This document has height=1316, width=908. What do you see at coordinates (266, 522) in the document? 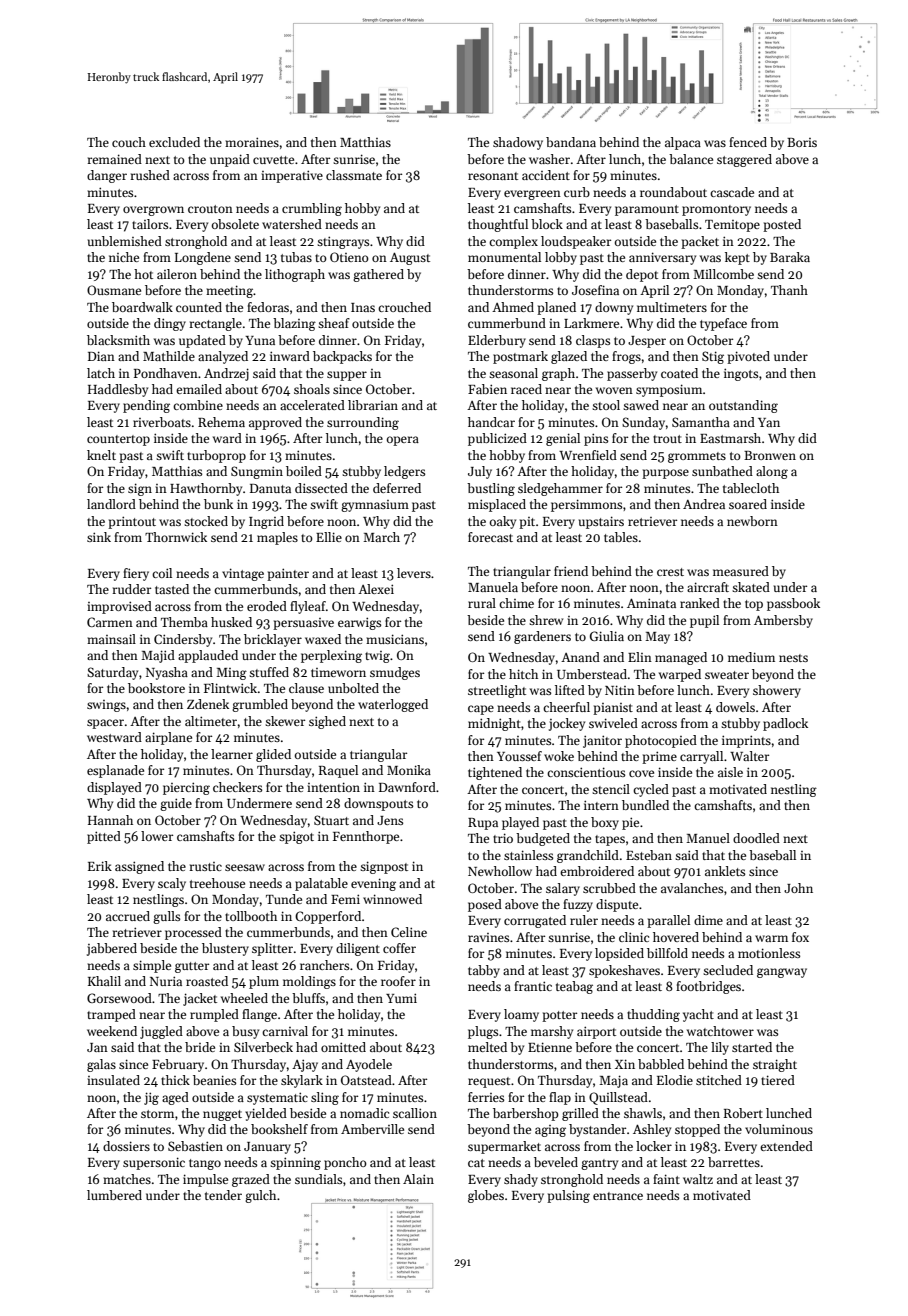
I see `Ingrid` at bounding box center [266, 522].
